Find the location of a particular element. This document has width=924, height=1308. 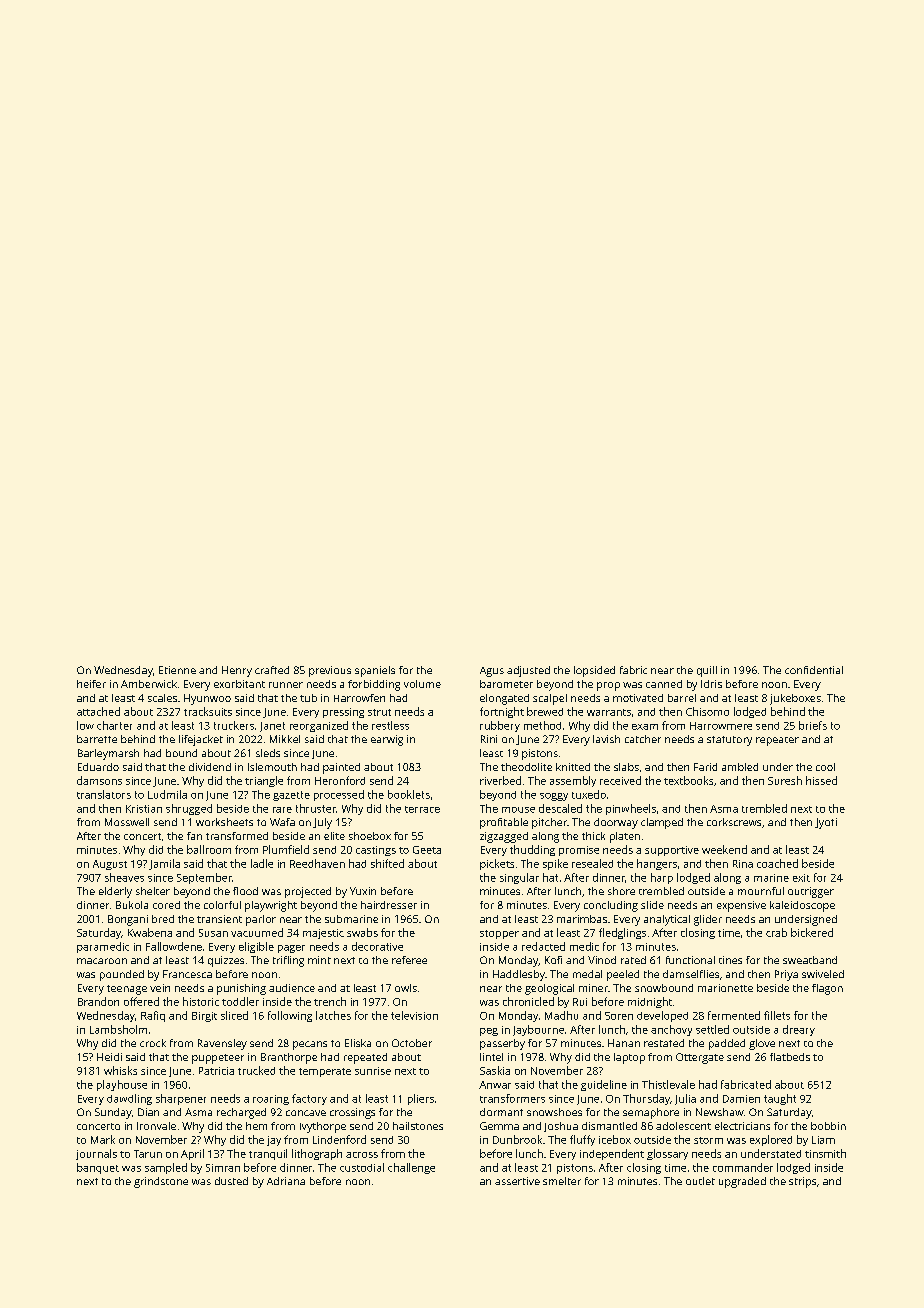

confidential is located at coordinates (814, 670).
